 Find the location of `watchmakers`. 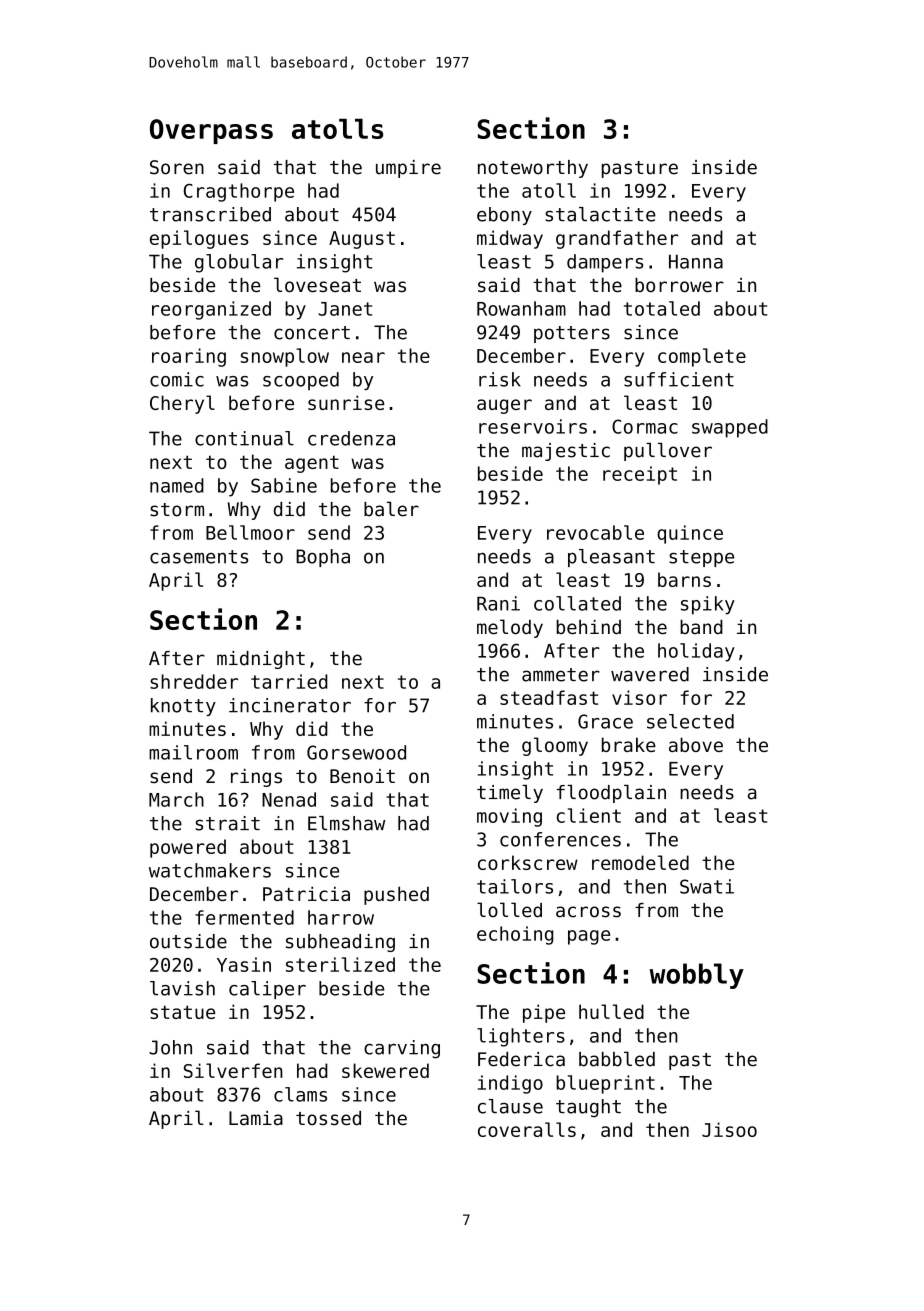

watchmakers is located at coordinates (210, 870).
